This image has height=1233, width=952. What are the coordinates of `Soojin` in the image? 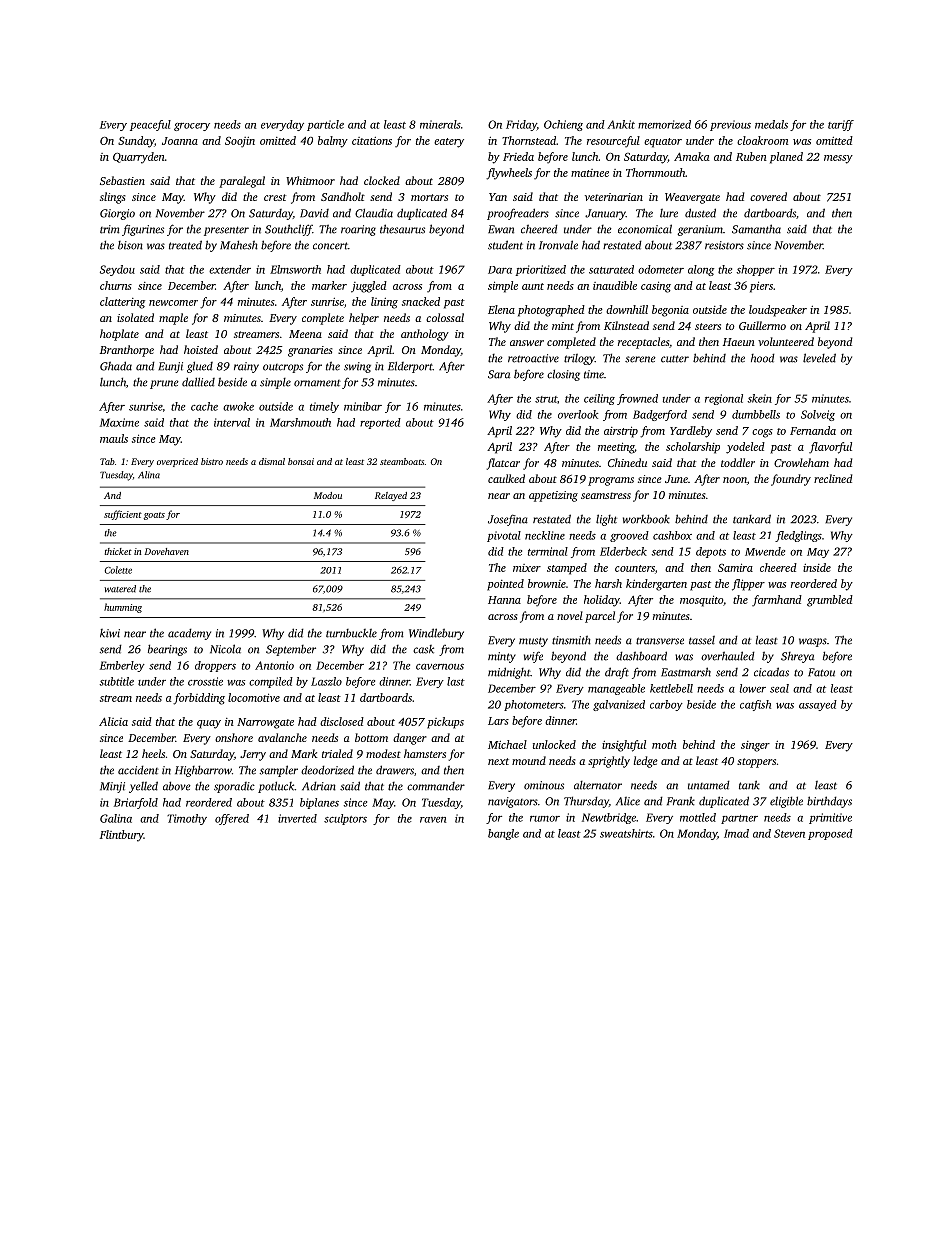 It's located at (240, 142).
